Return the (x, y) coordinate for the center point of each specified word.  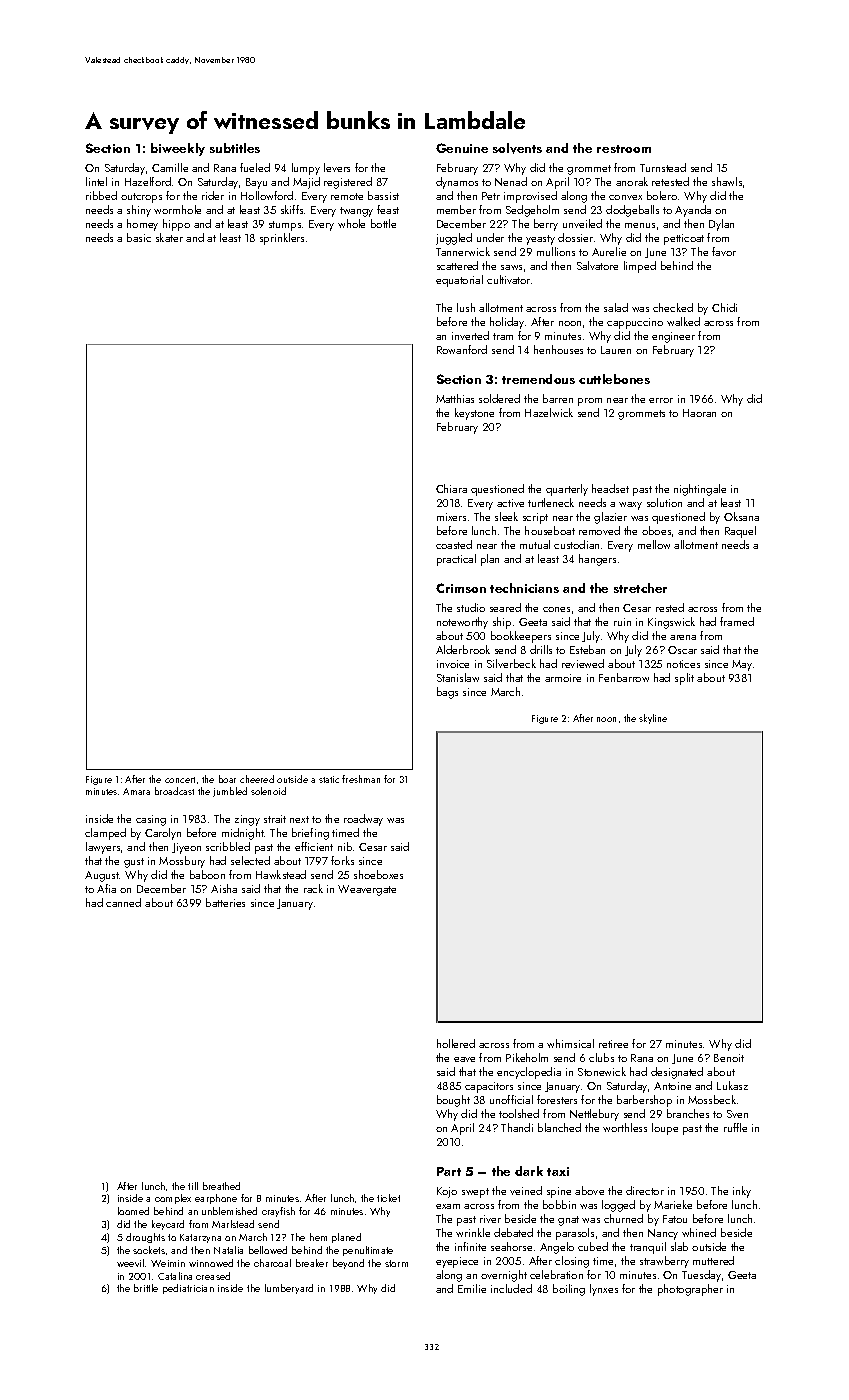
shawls (727, 181)
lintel (96, 181)
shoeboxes (378, 874)
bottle (383, 223)
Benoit (729, 1058)
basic (139, 237)
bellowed (268, 1250)
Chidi (724, 307)
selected (250, 860)
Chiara (451, 488)
